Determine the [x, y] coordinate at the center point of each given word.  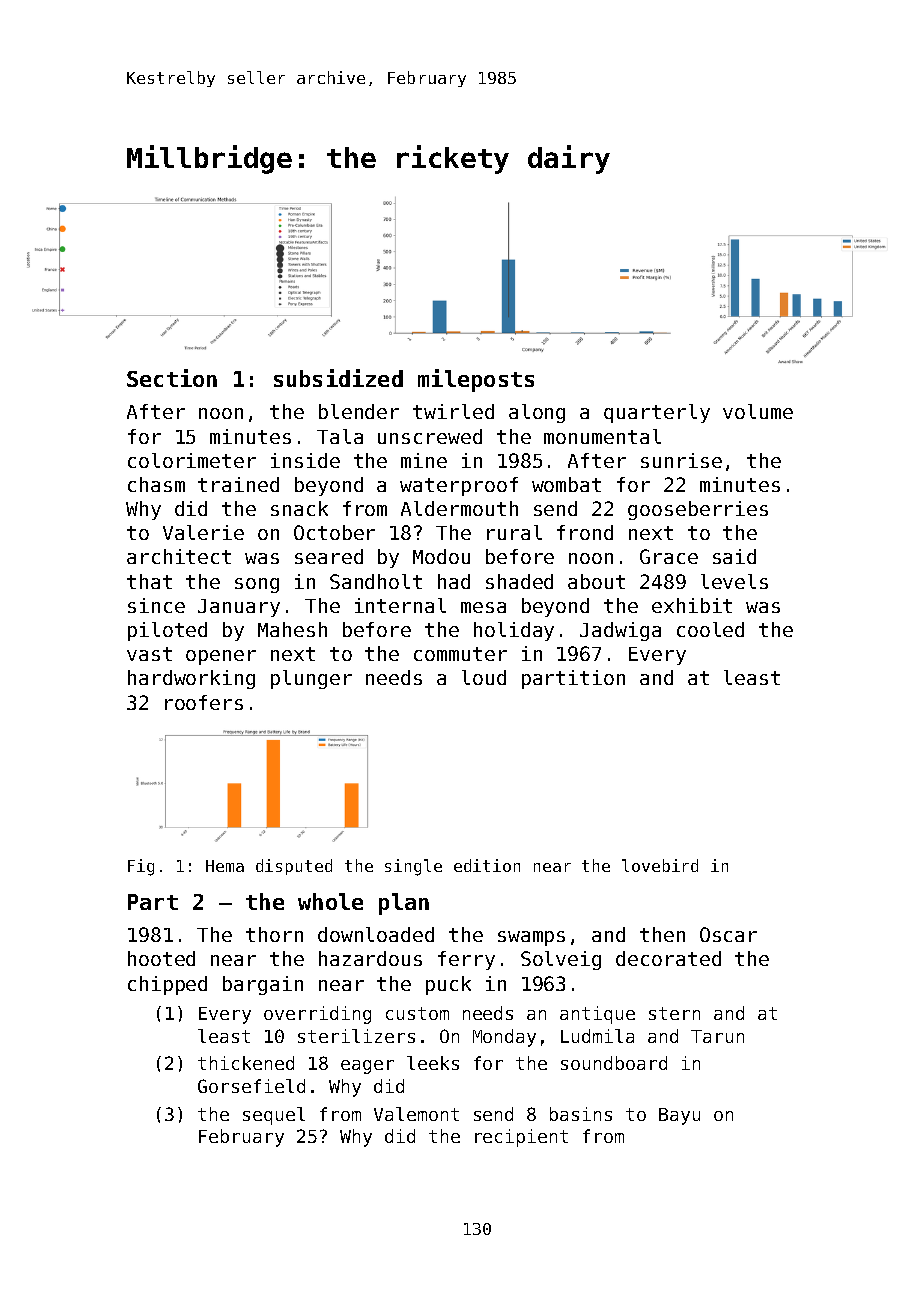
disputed [294, 867]
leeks [433, 1063]
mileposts [476, 380]
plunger [311, 679]
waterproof [459, 486]
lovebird [660, 865]
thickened [246, 1063]
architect [179, 556]
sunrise [681, 460]
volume [758, 411]
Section [172, 378]
